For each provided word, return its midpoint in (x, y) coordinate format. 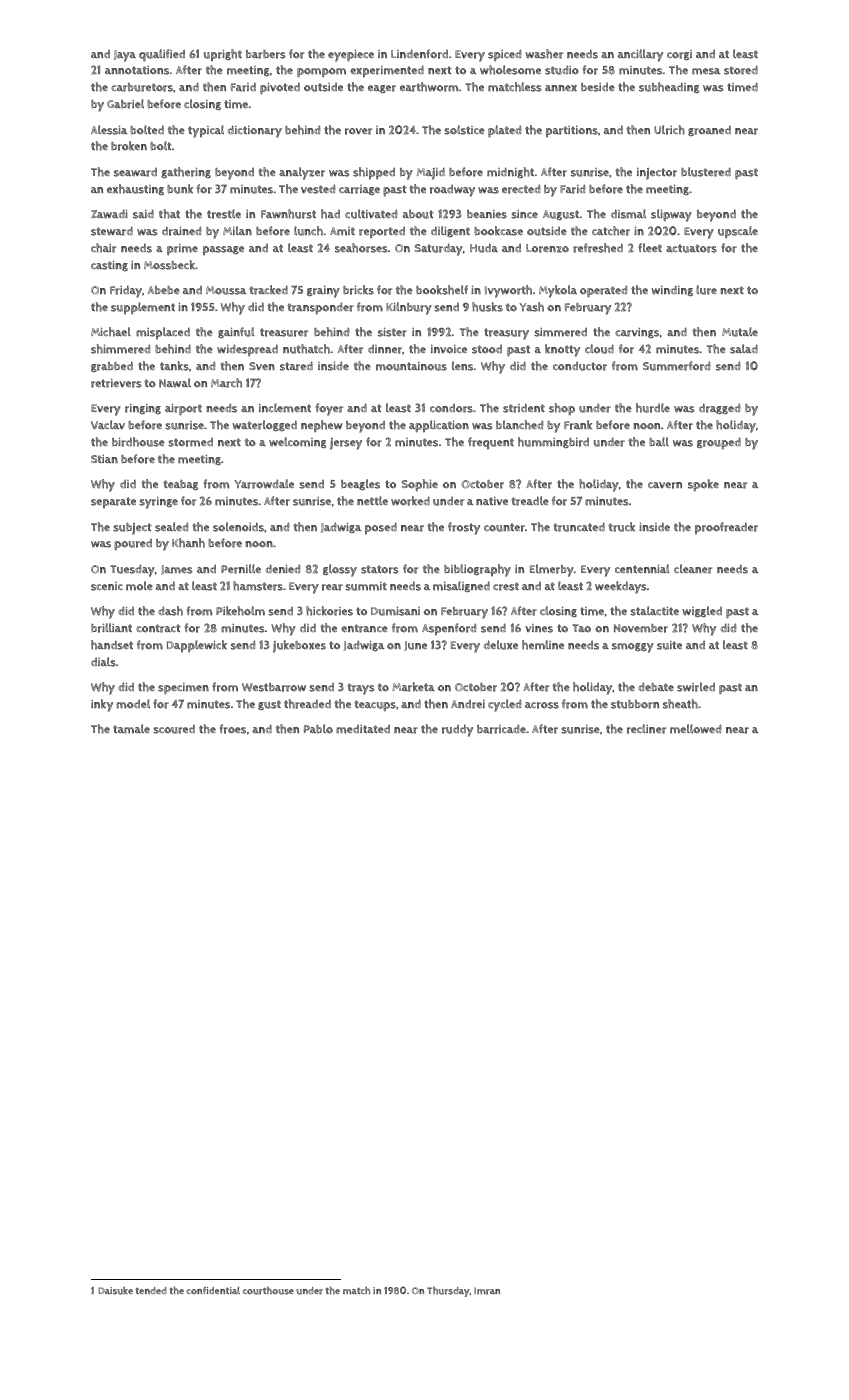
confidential (213, 1290)
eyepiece (351, 55)
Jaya (125, 56)
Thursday (448, 1291)
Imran (487, 1291)
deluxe (501, 645)
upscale (738, 232)
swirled (696, 687)
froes (233, 729)
